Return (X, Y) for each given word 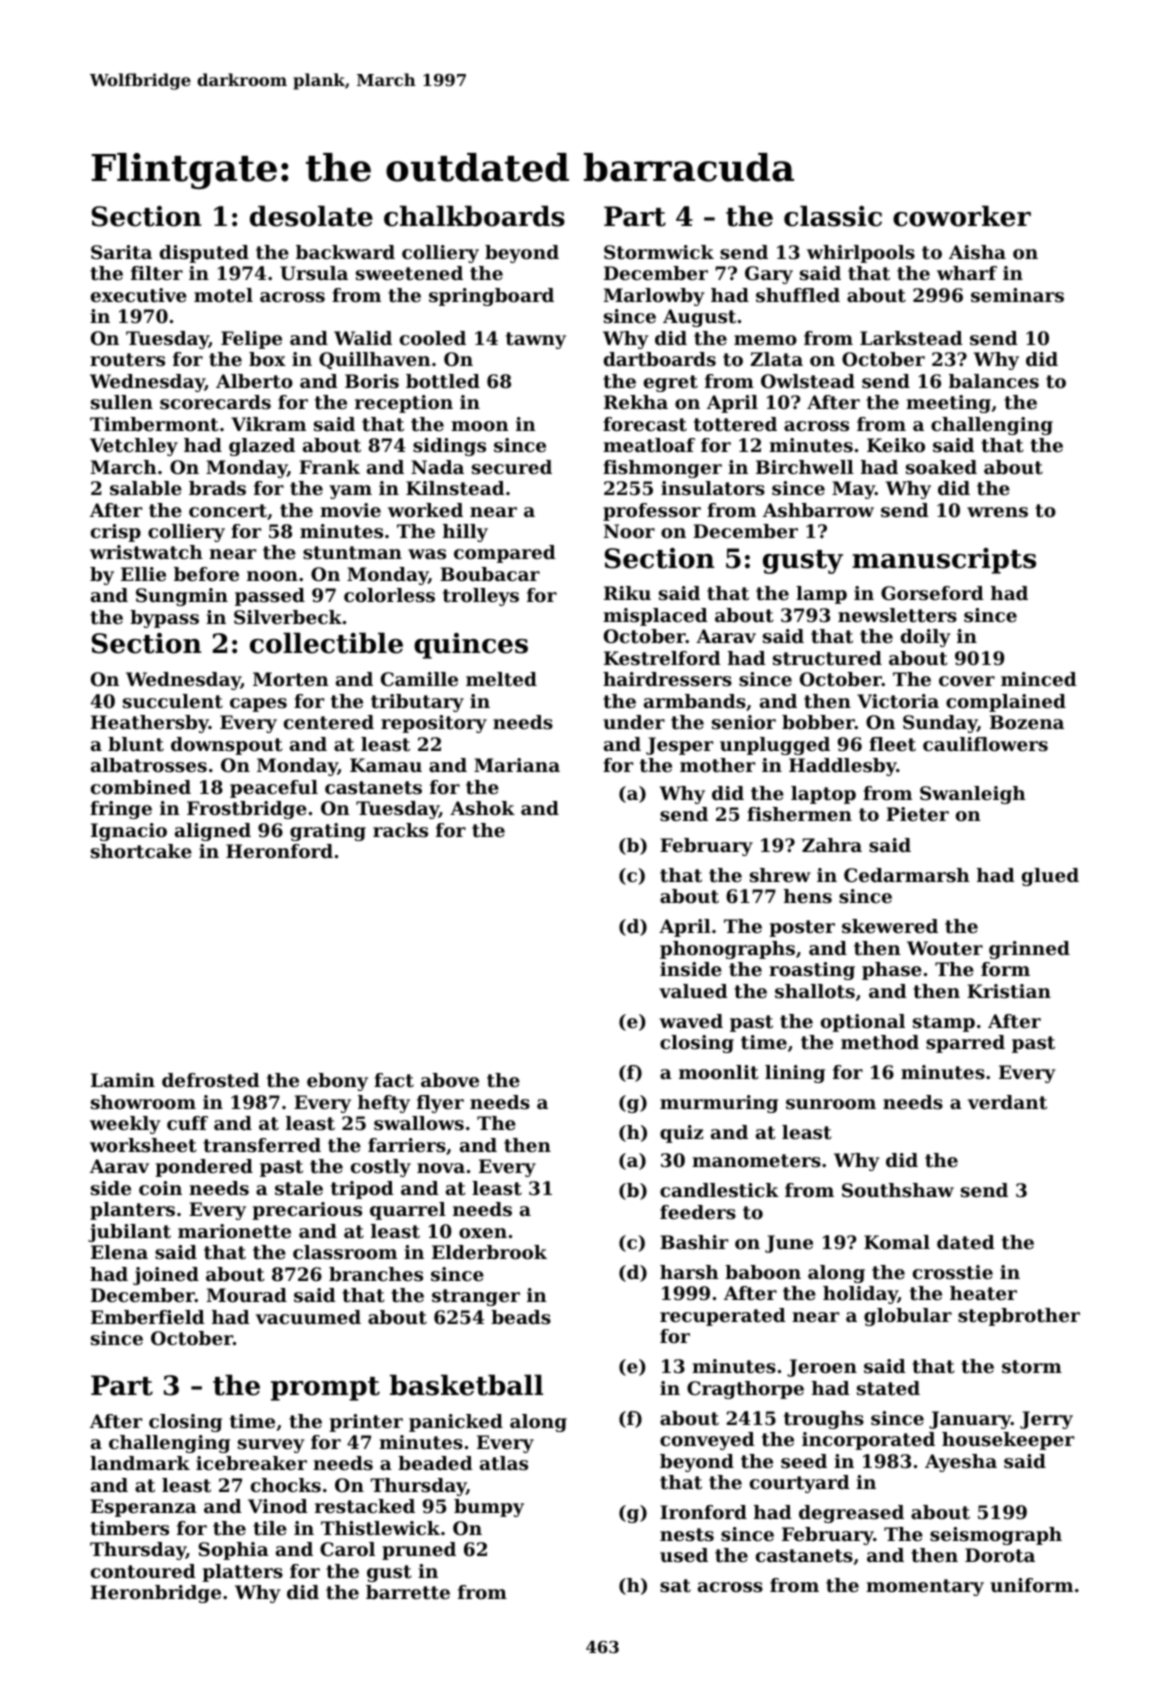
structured (827, 658)
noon (272, 576)
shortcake (141, 851)
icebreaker (251, 1463)
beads (521, 1317)
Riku (627, 593)
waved (691, 1021)
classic (833, 216)
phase (892, 971)
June (789, 1244)
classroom (345, 1252)
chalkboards (474, 216)
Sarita (121, 252)
